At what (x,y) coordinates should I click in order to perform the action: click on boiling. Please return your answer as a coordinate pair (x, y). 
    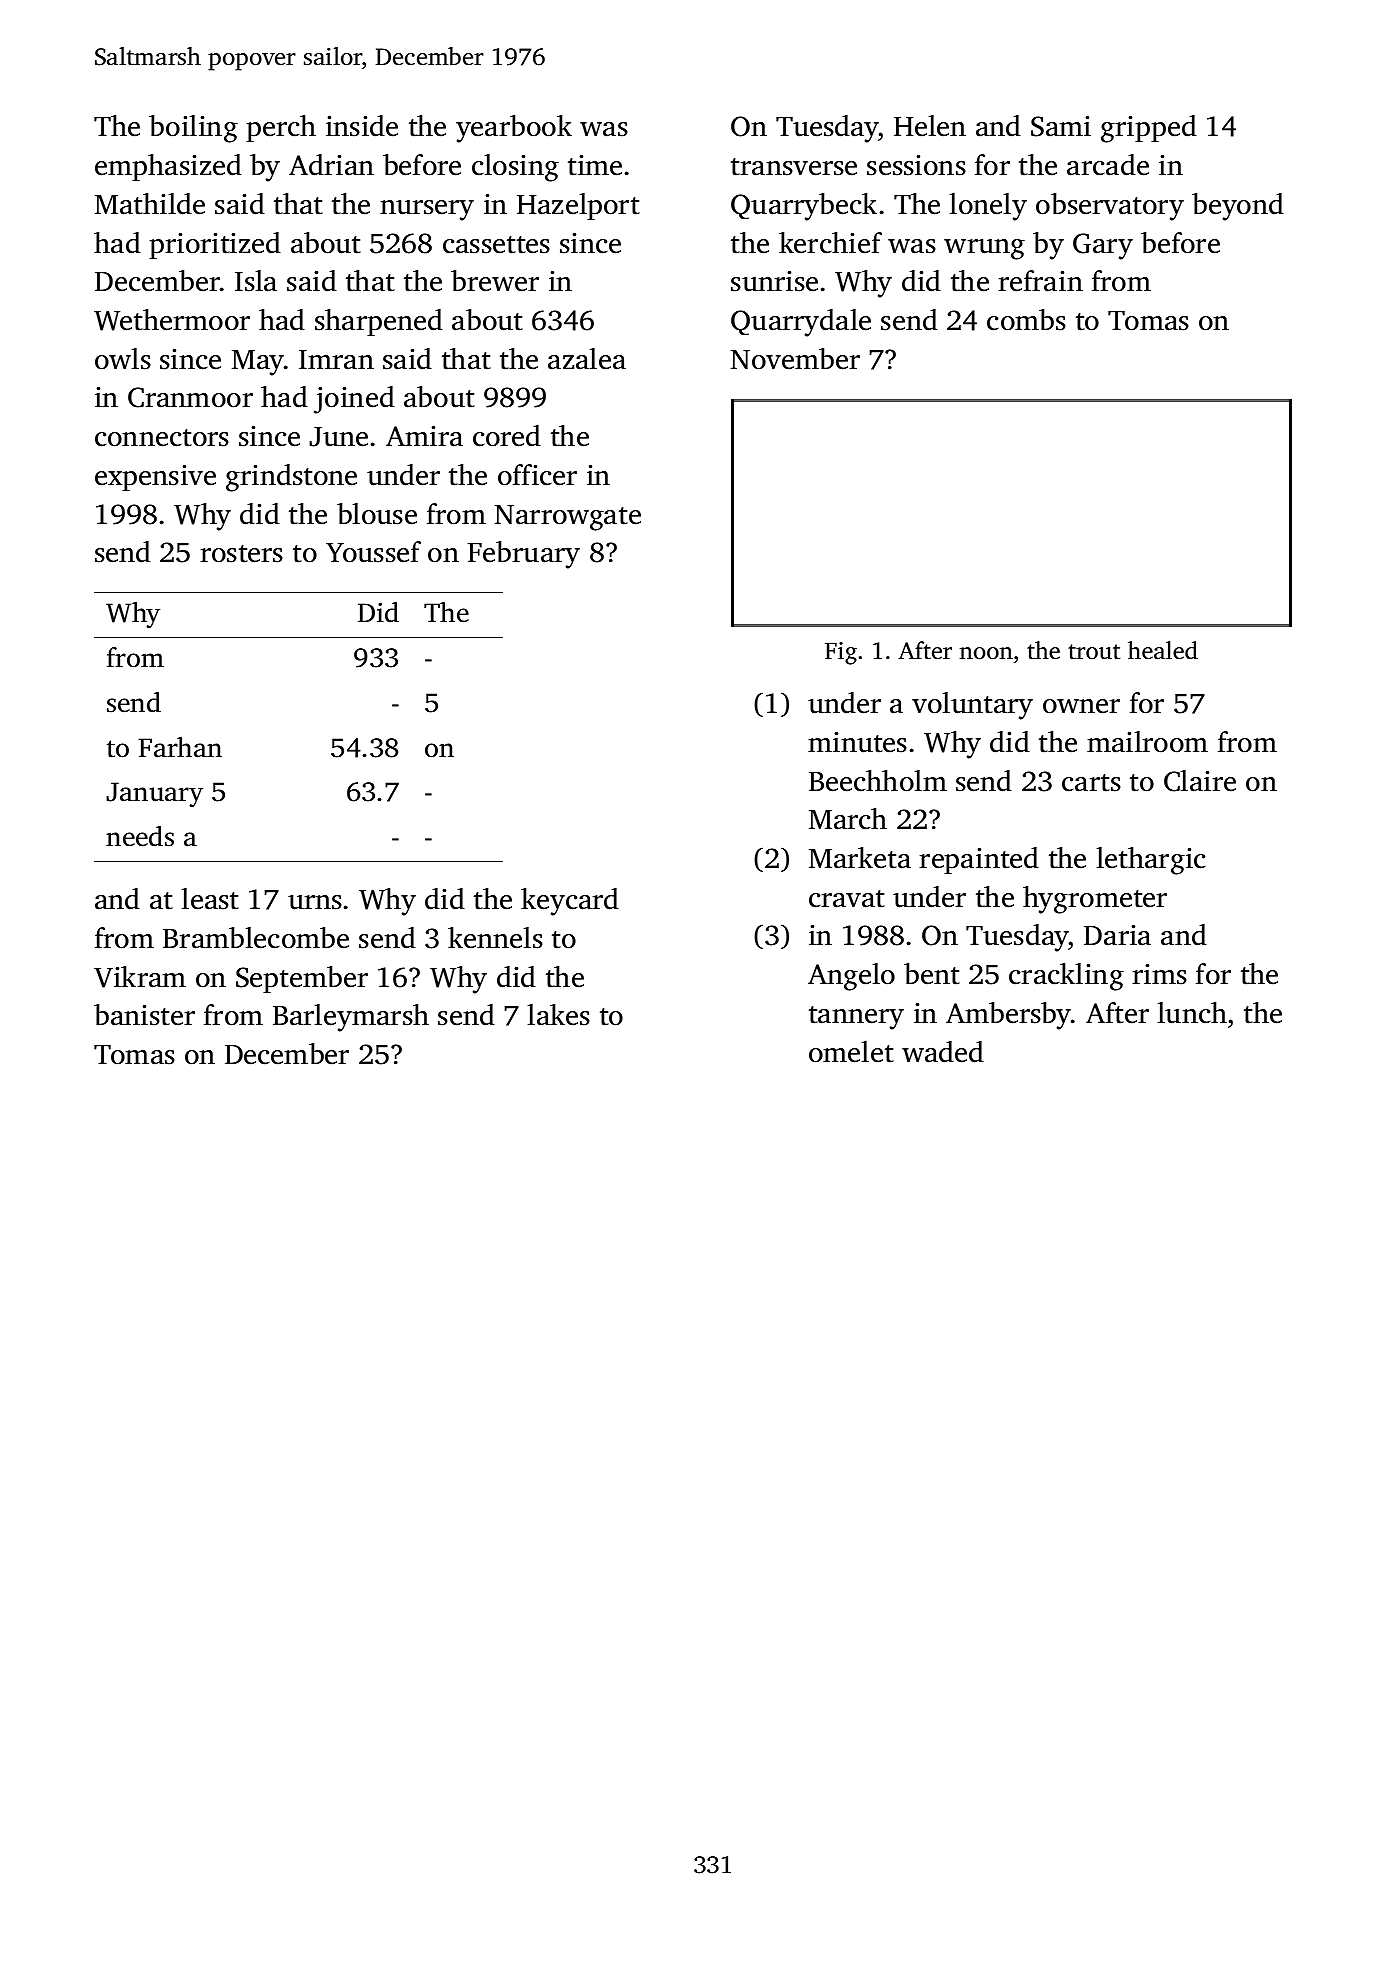
    Looking at the image, I should click on (193, 129).
